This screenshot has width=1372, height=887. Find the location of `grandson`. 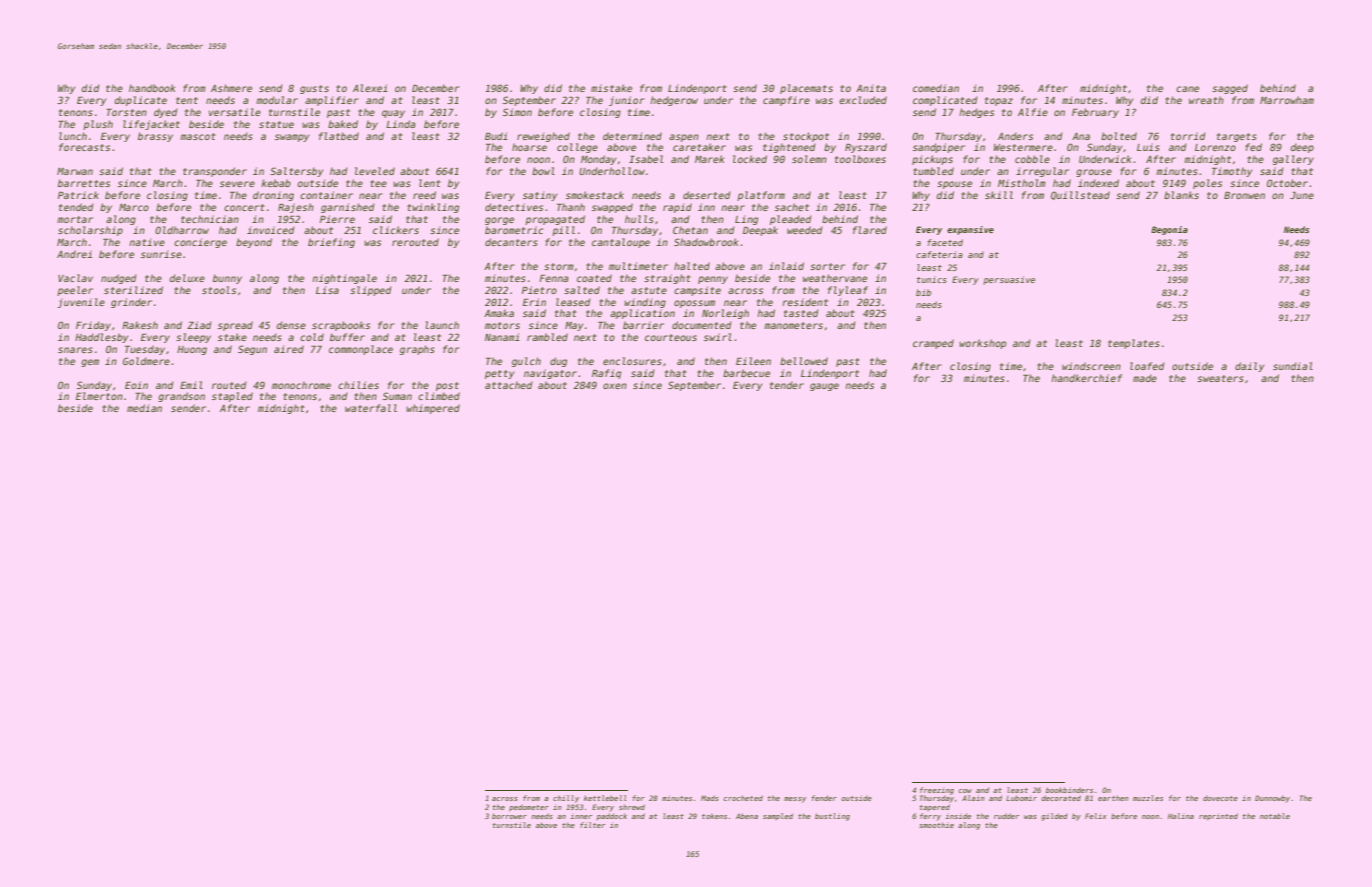

grandson is located at coordinates (181, 397).
